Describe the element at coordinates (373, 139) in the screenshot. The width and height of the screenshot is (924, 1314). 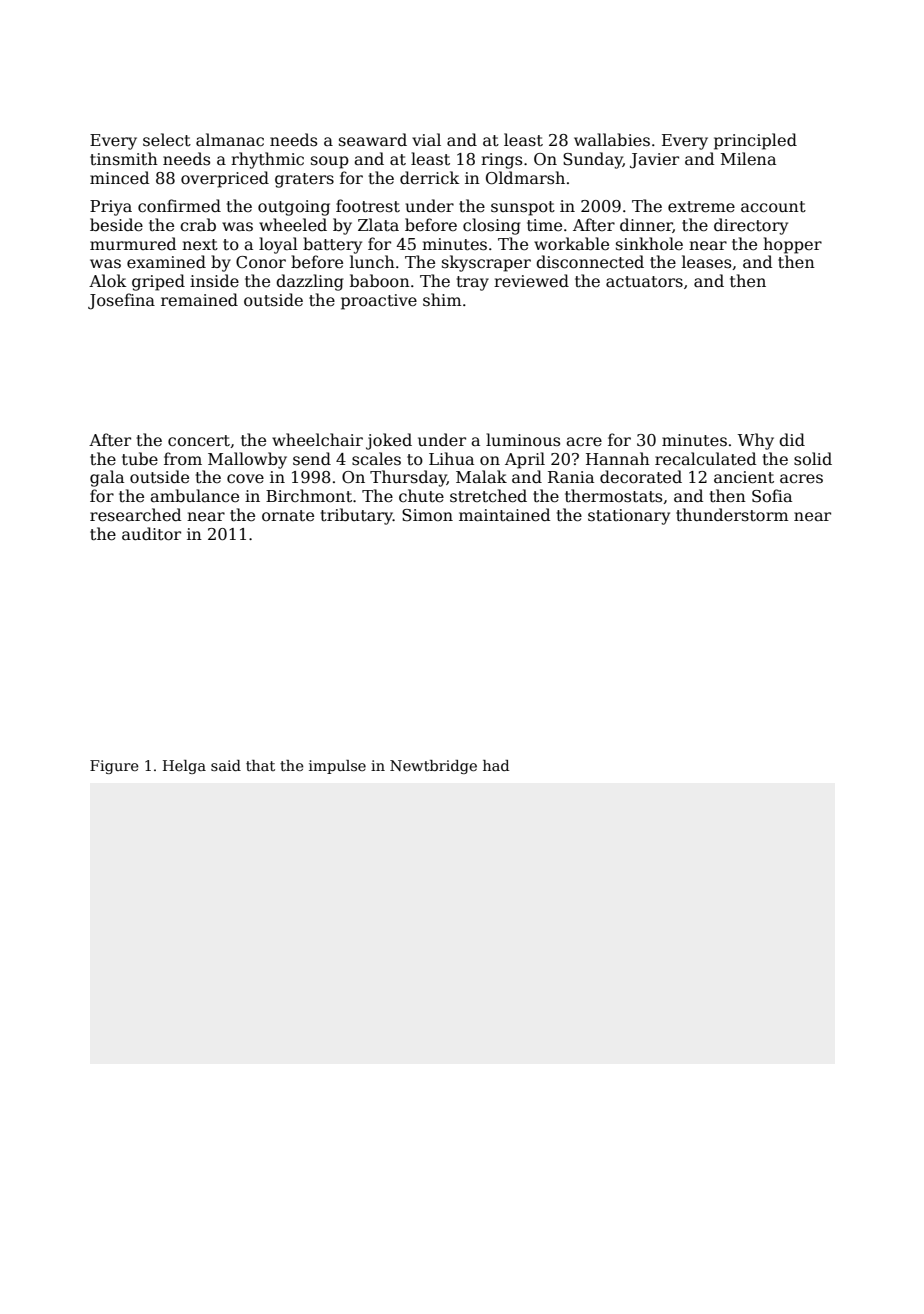
I see `seaward` at that location.
